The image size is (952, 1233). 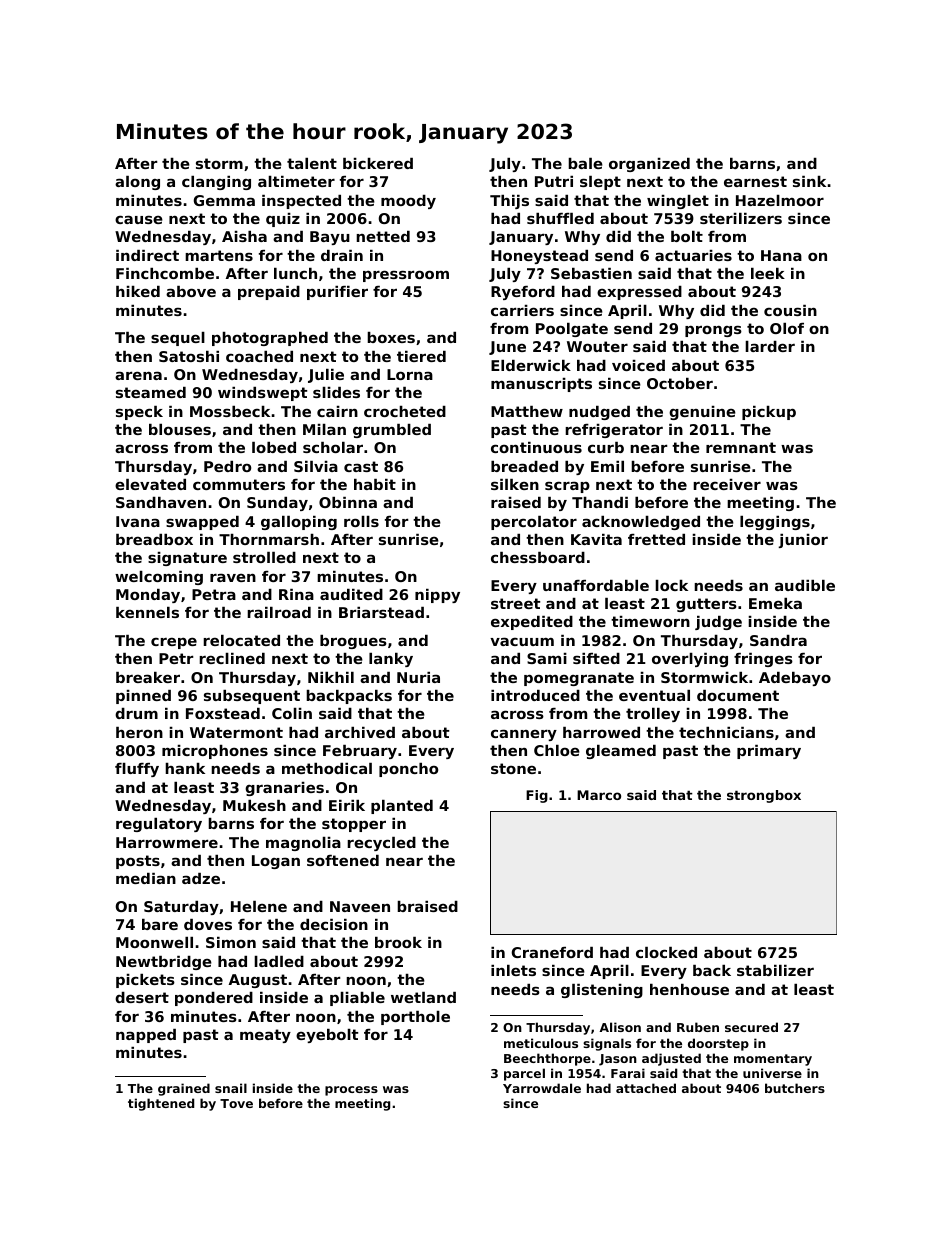 I want to click on clanging, so click(x=216, y=183).
